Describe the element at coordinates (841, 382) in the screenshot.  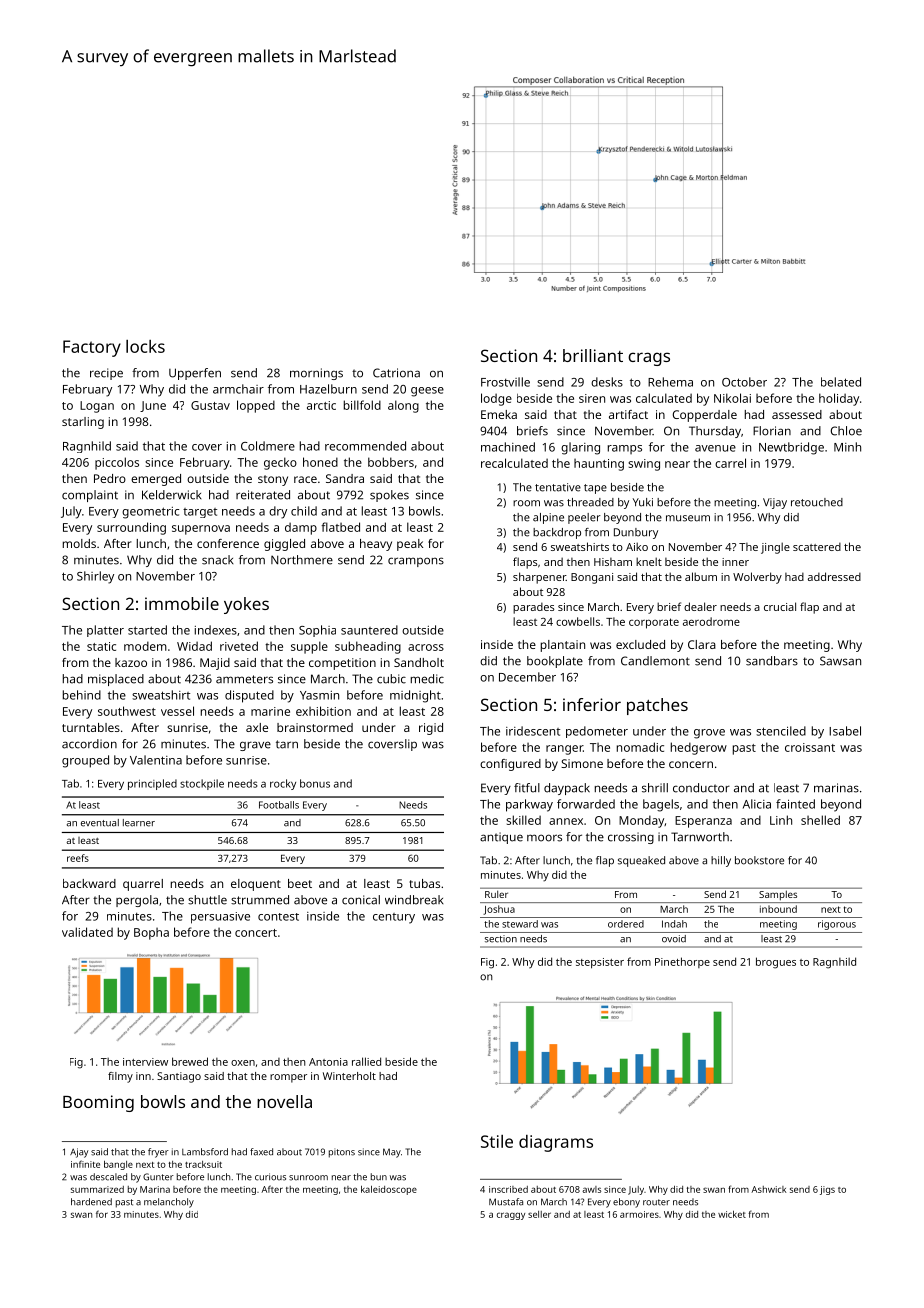
I see `belated` at that location.
